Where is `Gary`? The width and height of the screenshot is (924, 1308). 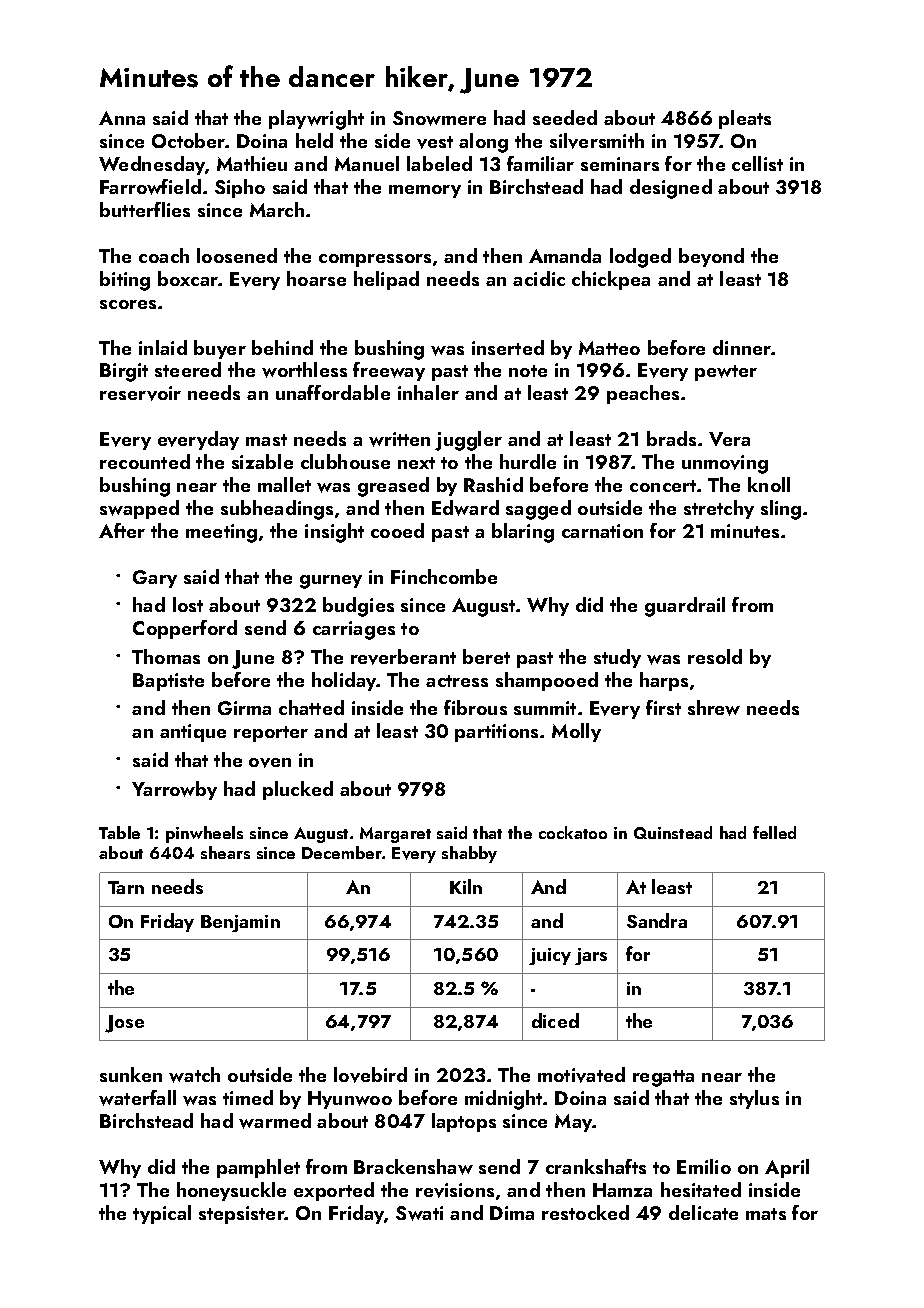 Gary is located at coordinates (155, 579).
